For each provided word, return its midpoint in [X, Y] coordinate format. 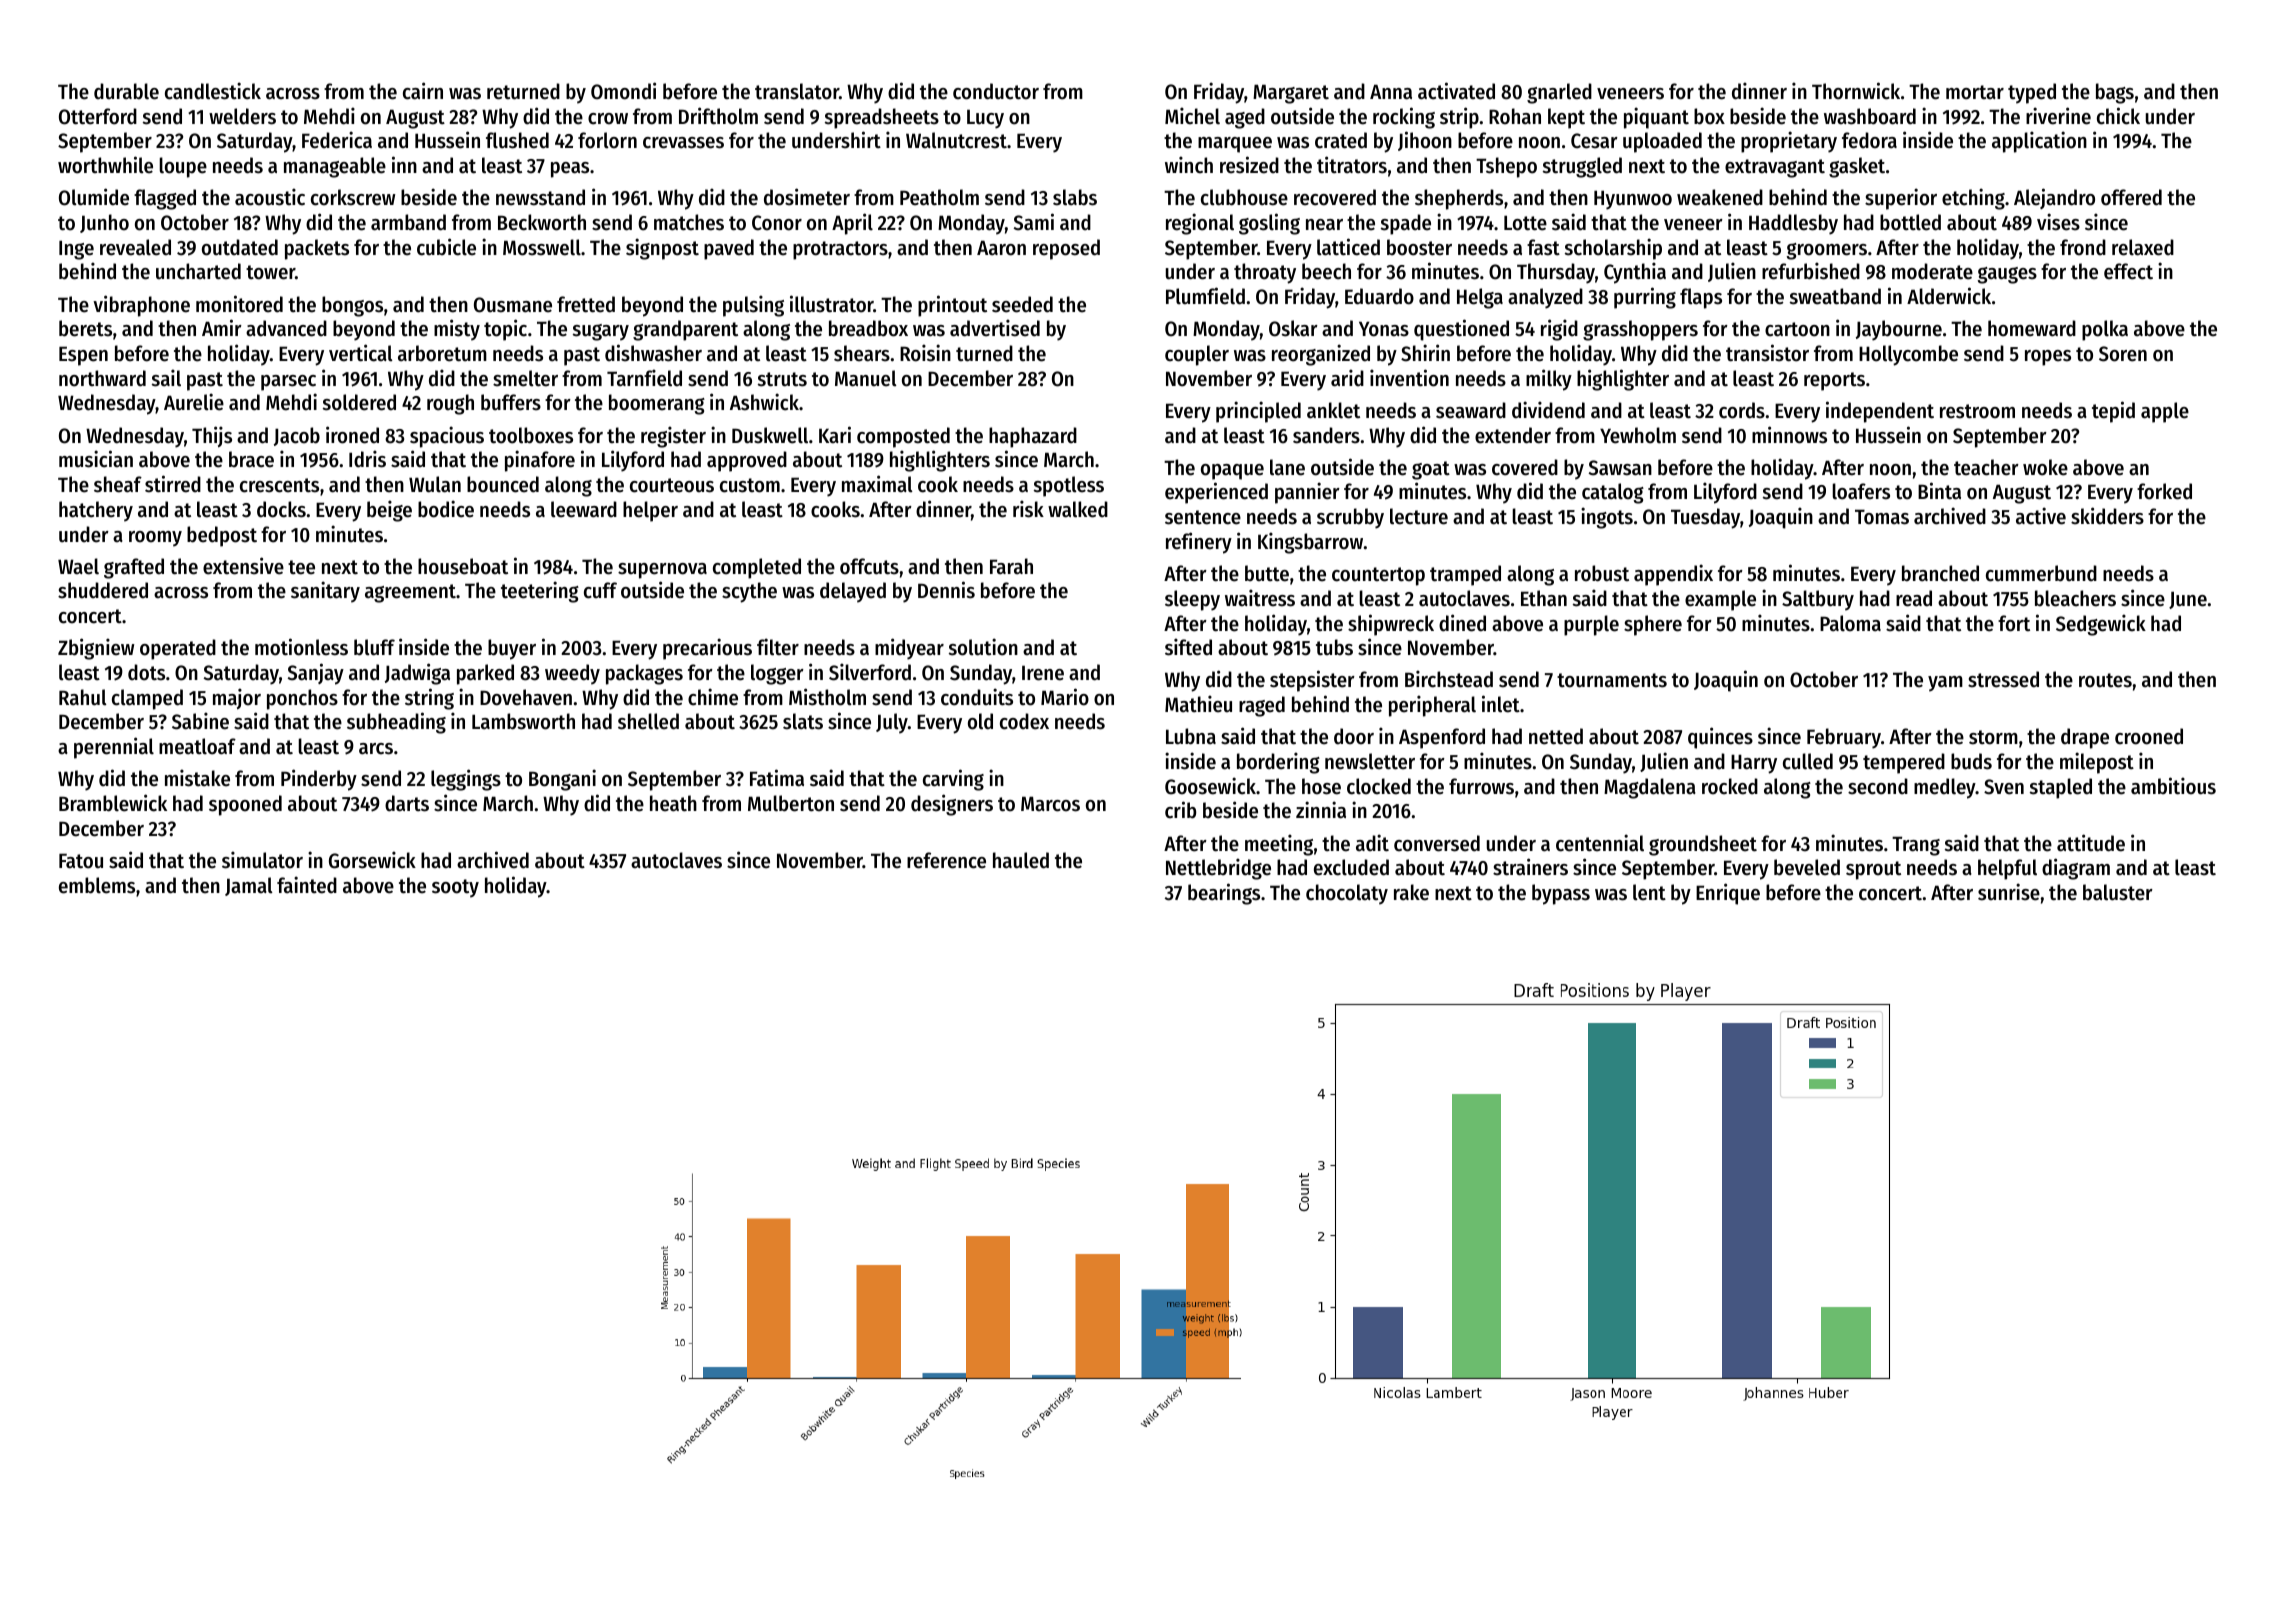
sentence [1203, 517]
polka [2105, 330]
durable [126, 91]
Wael [78, 566]
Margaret [1291, 94]
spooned [245, 805]
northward [102, 378]
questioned [1461, 330]
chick [2118, 116]
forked [2164, 491]
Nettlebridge [1218, 869]
